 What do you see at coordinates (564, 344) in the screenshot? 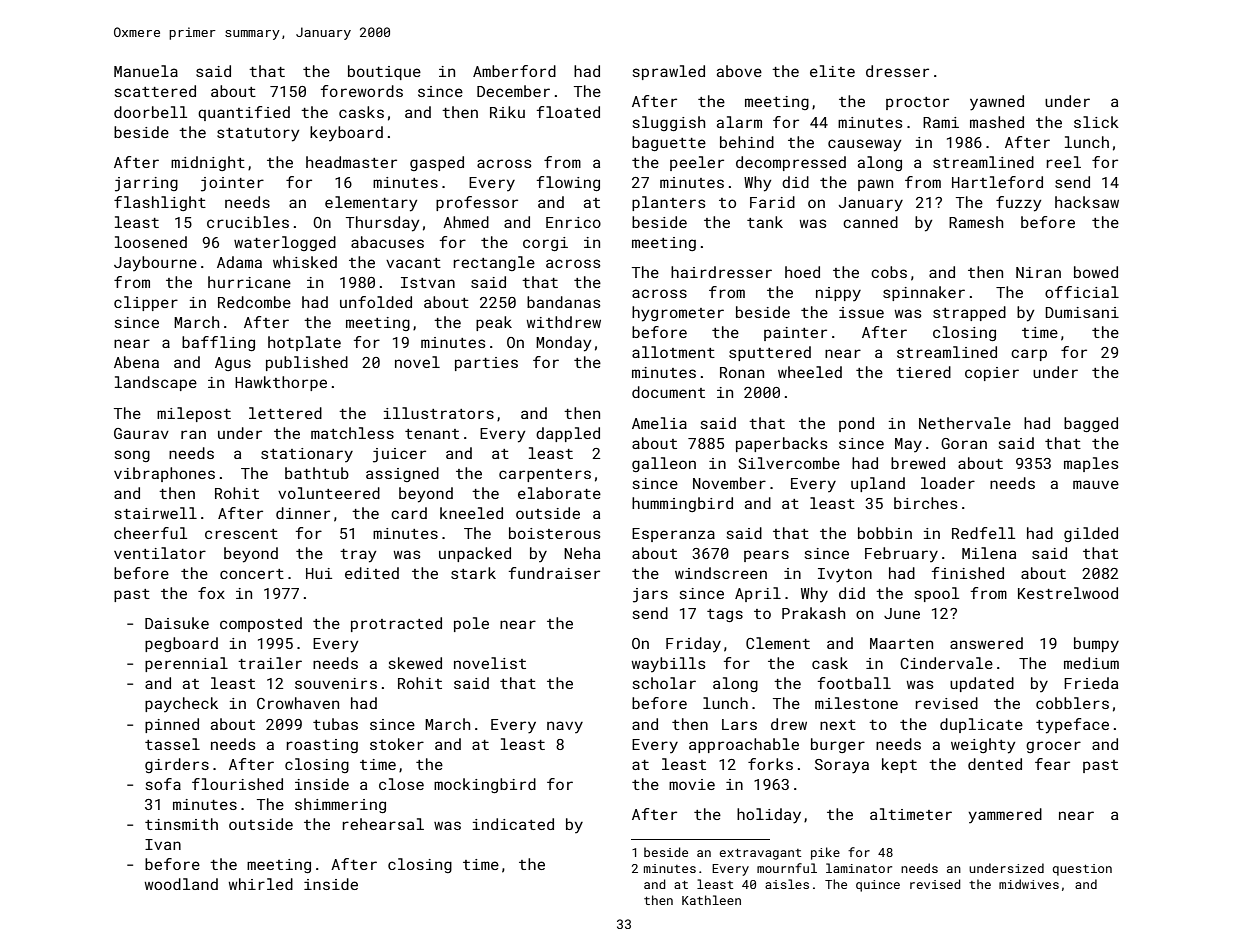
I see `Monday` at bounding box center [564, 344].
